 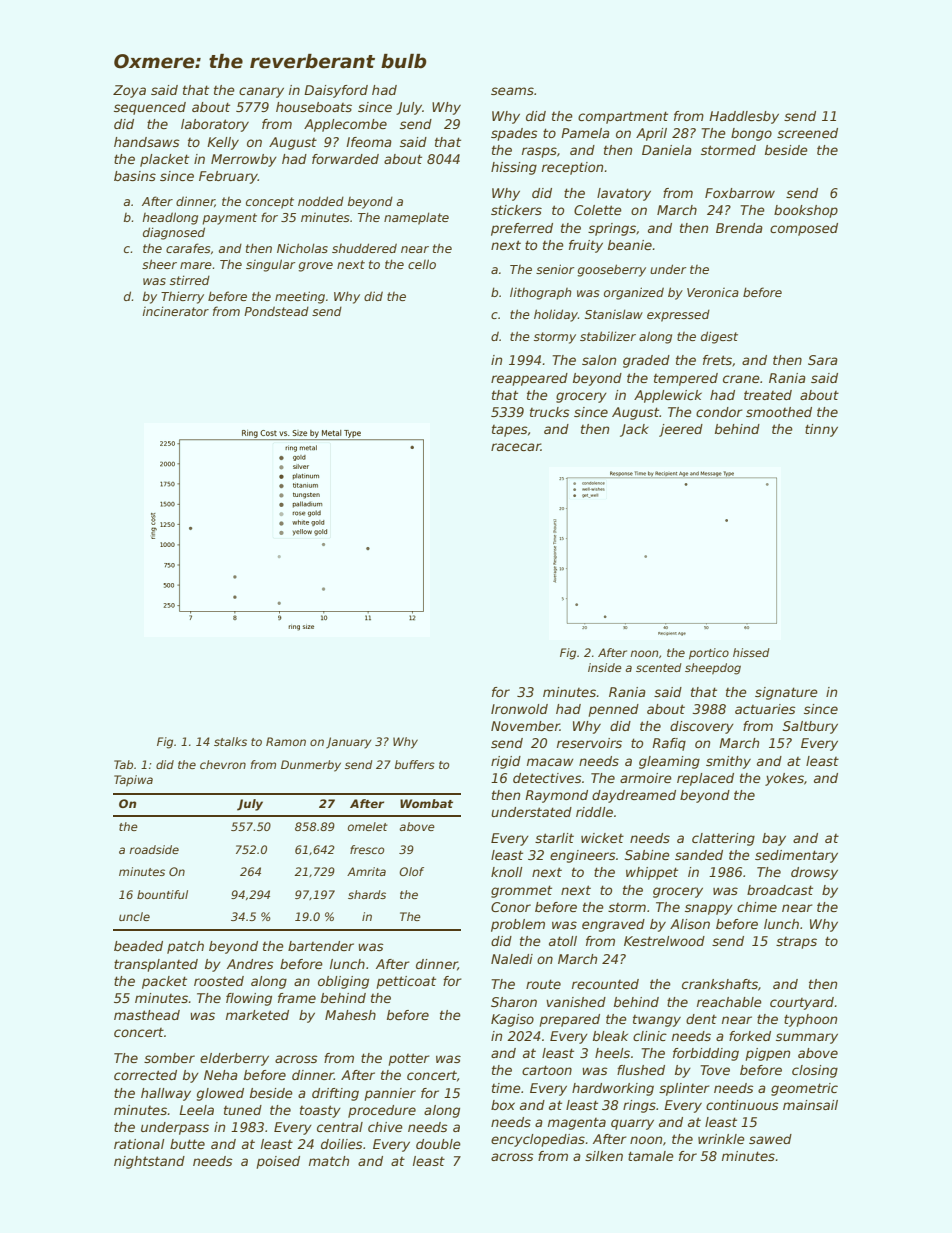 I want to click on tapes, so click(x=510, y=431).
